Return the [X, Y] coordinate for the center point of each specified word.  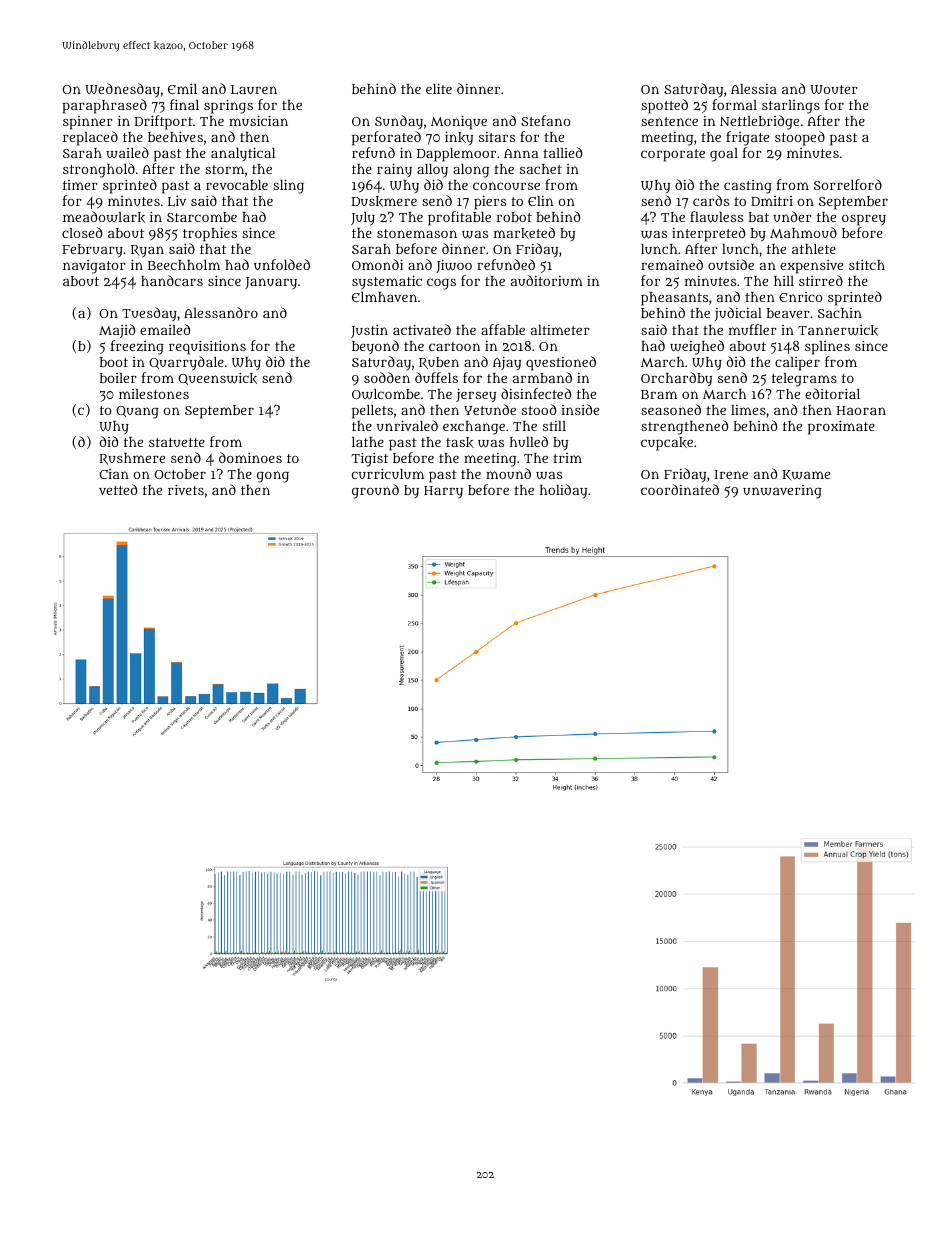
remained [672, 264]
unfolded [282, 264]
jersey [476, 395]
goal [724, 155]
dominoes [250, 457]
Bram [659, 394]
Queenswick [217, 378]
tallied [562, 152]
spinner [88, 123]
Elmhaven [384, 297]
